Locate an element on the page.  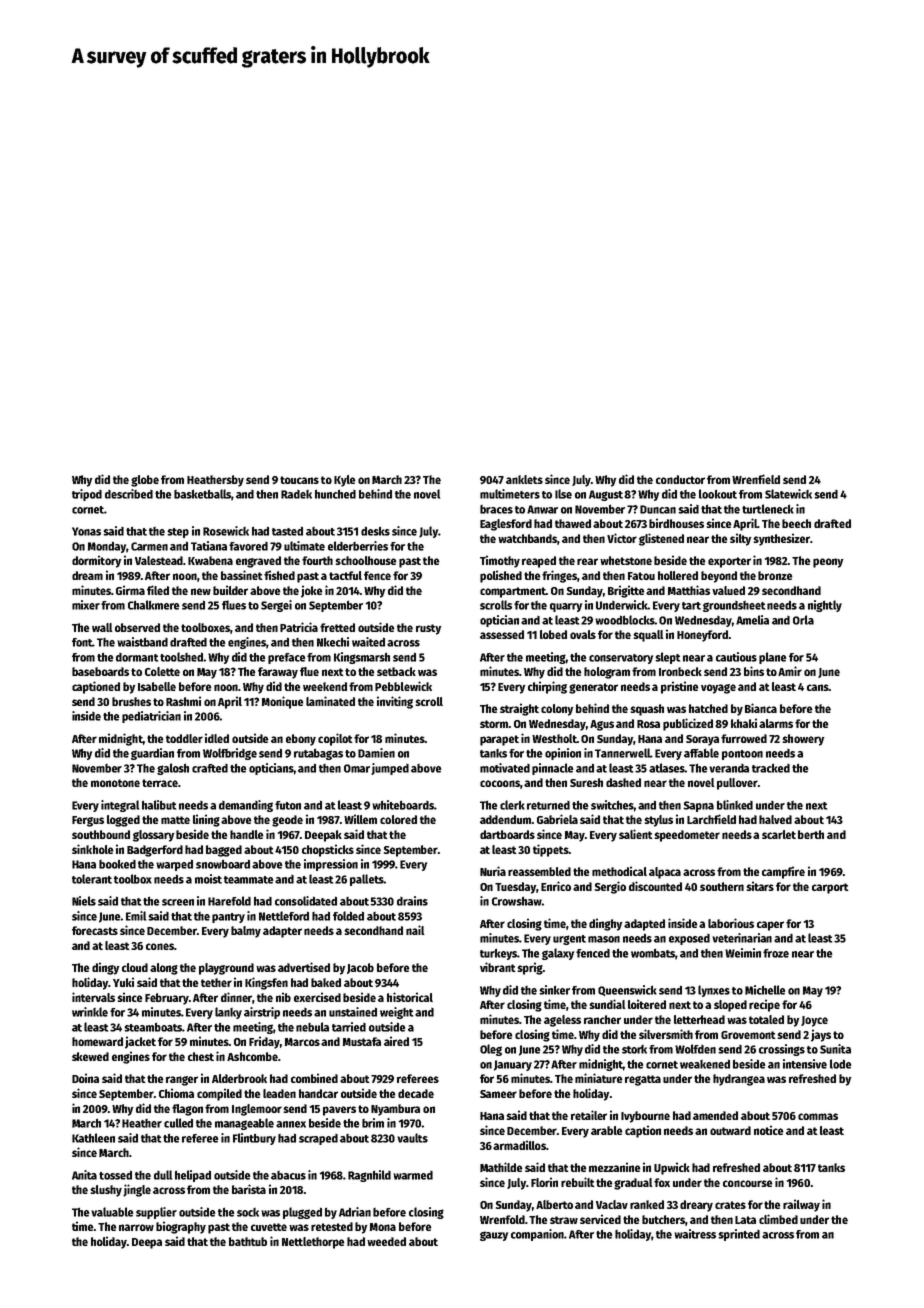
nightly is located at coordinates (825, 606).
